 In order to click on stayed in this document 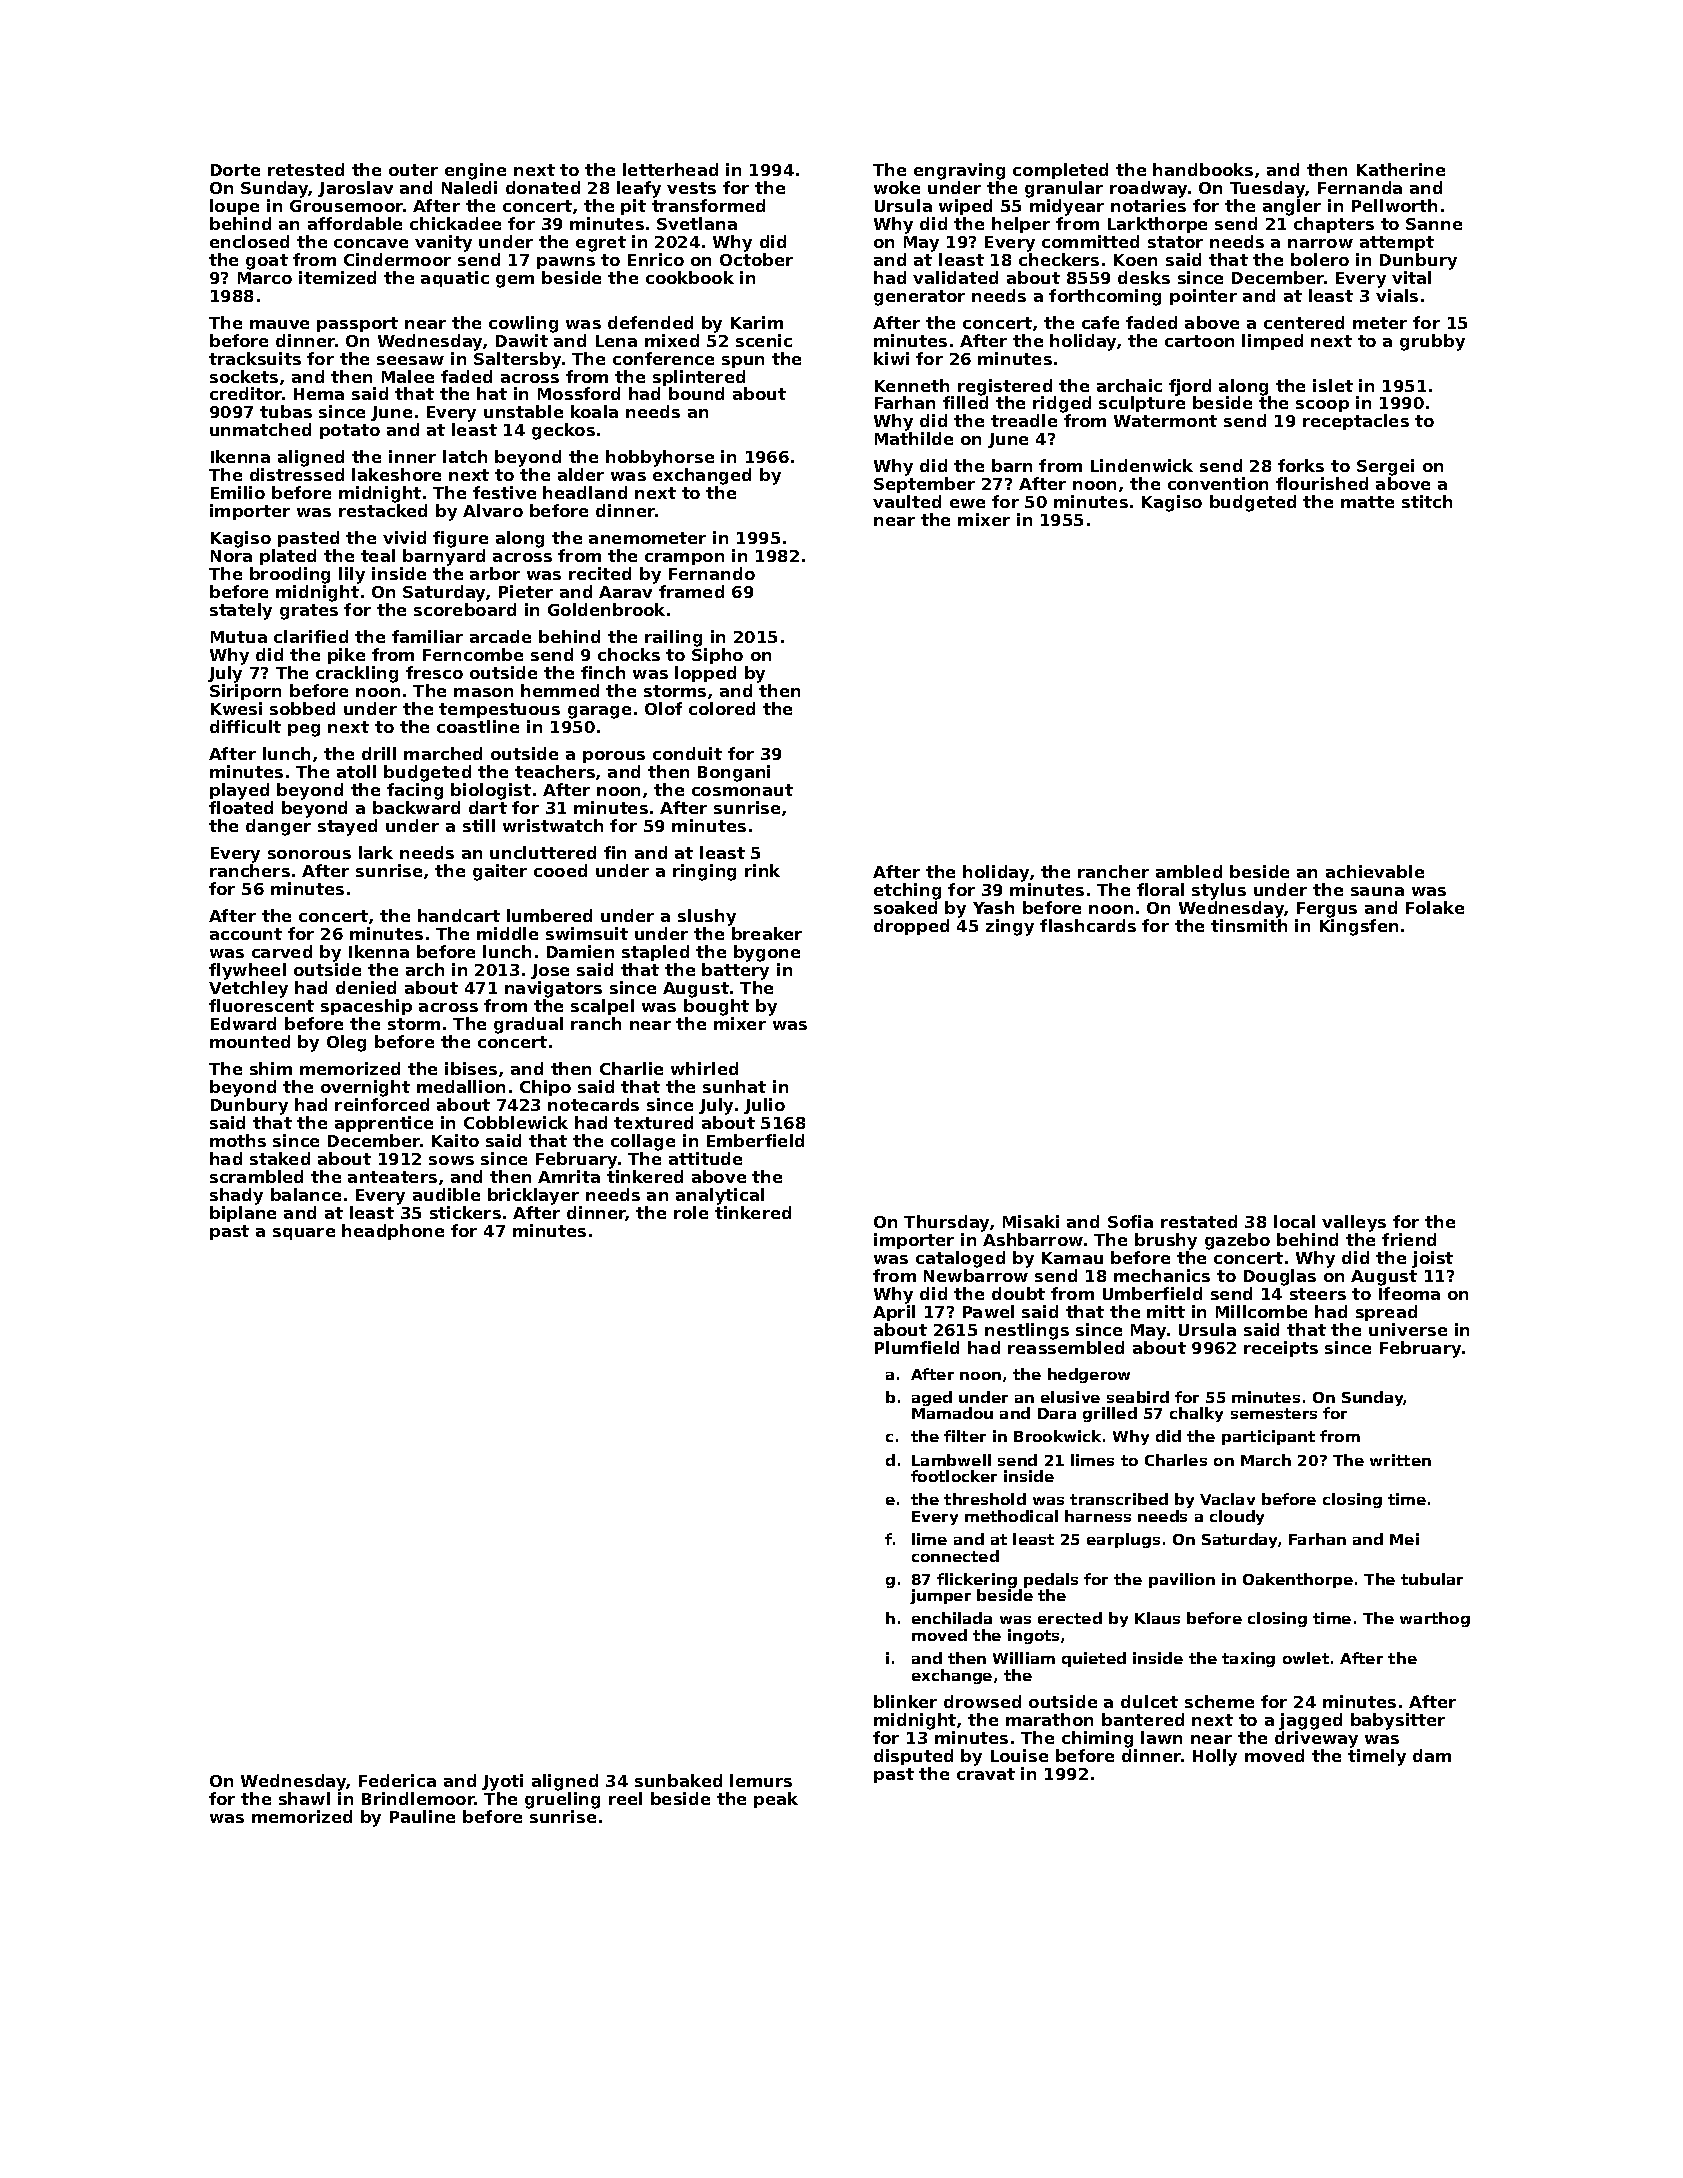, I will do `click(347, 827)`.
